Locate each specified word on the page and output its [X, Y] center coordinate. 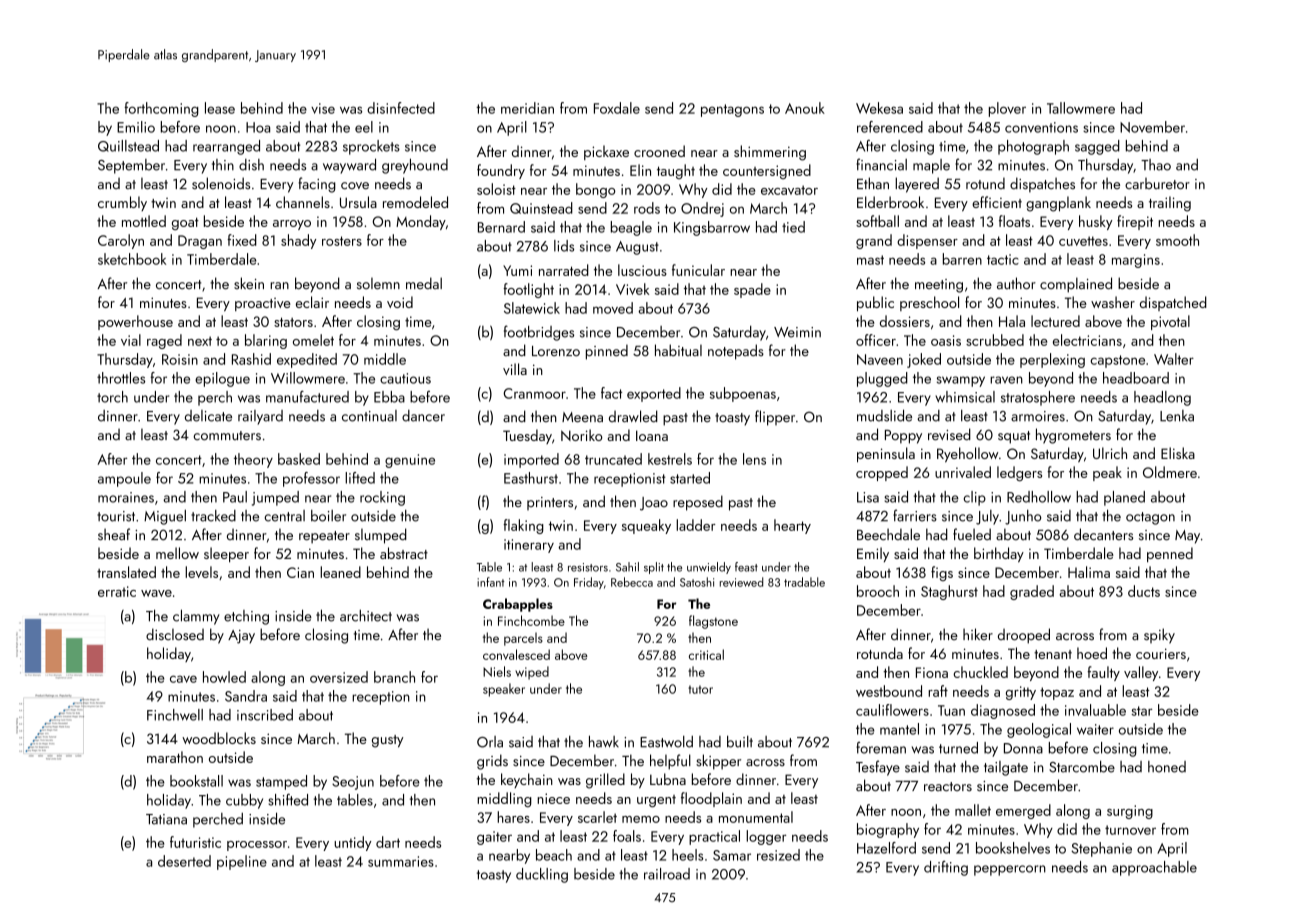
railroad [667, 874]
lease [220, 108]
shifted [288, 800]
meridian [527, 108]
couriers [1161, 653]
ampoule [124, 479]
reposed [698, 503]
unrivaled [963, 472]
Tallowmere [1081, 108]
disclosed [175, 634]
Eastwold [666, 742]
